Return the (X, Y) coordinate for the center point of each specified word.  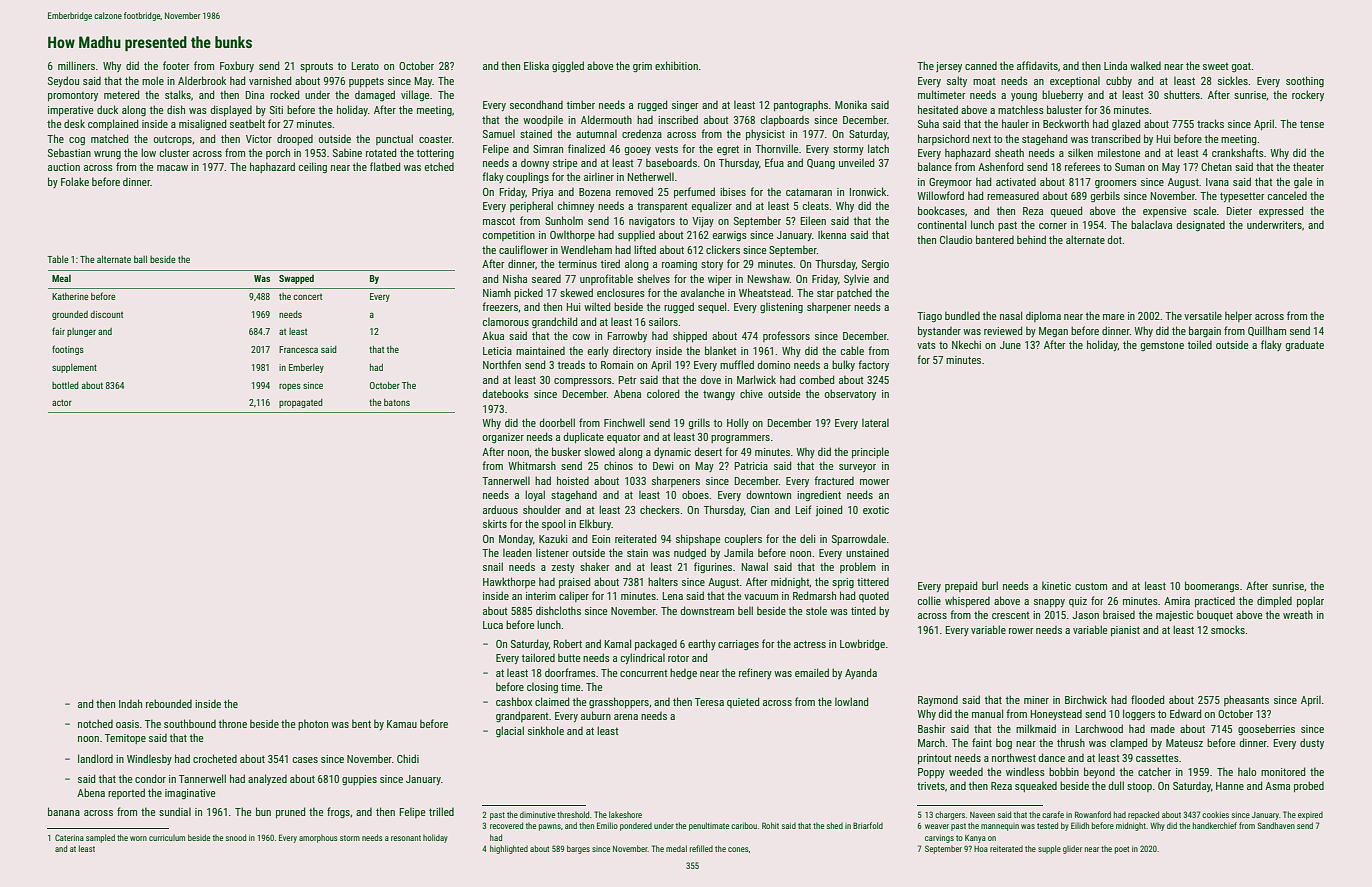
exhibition (676, 65)
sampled (100, 838)
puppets (366, 82)
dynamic (672, 452)
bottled (65, 385)
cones (738, 849)
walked (1145, 65)
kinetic (1056, 585)
